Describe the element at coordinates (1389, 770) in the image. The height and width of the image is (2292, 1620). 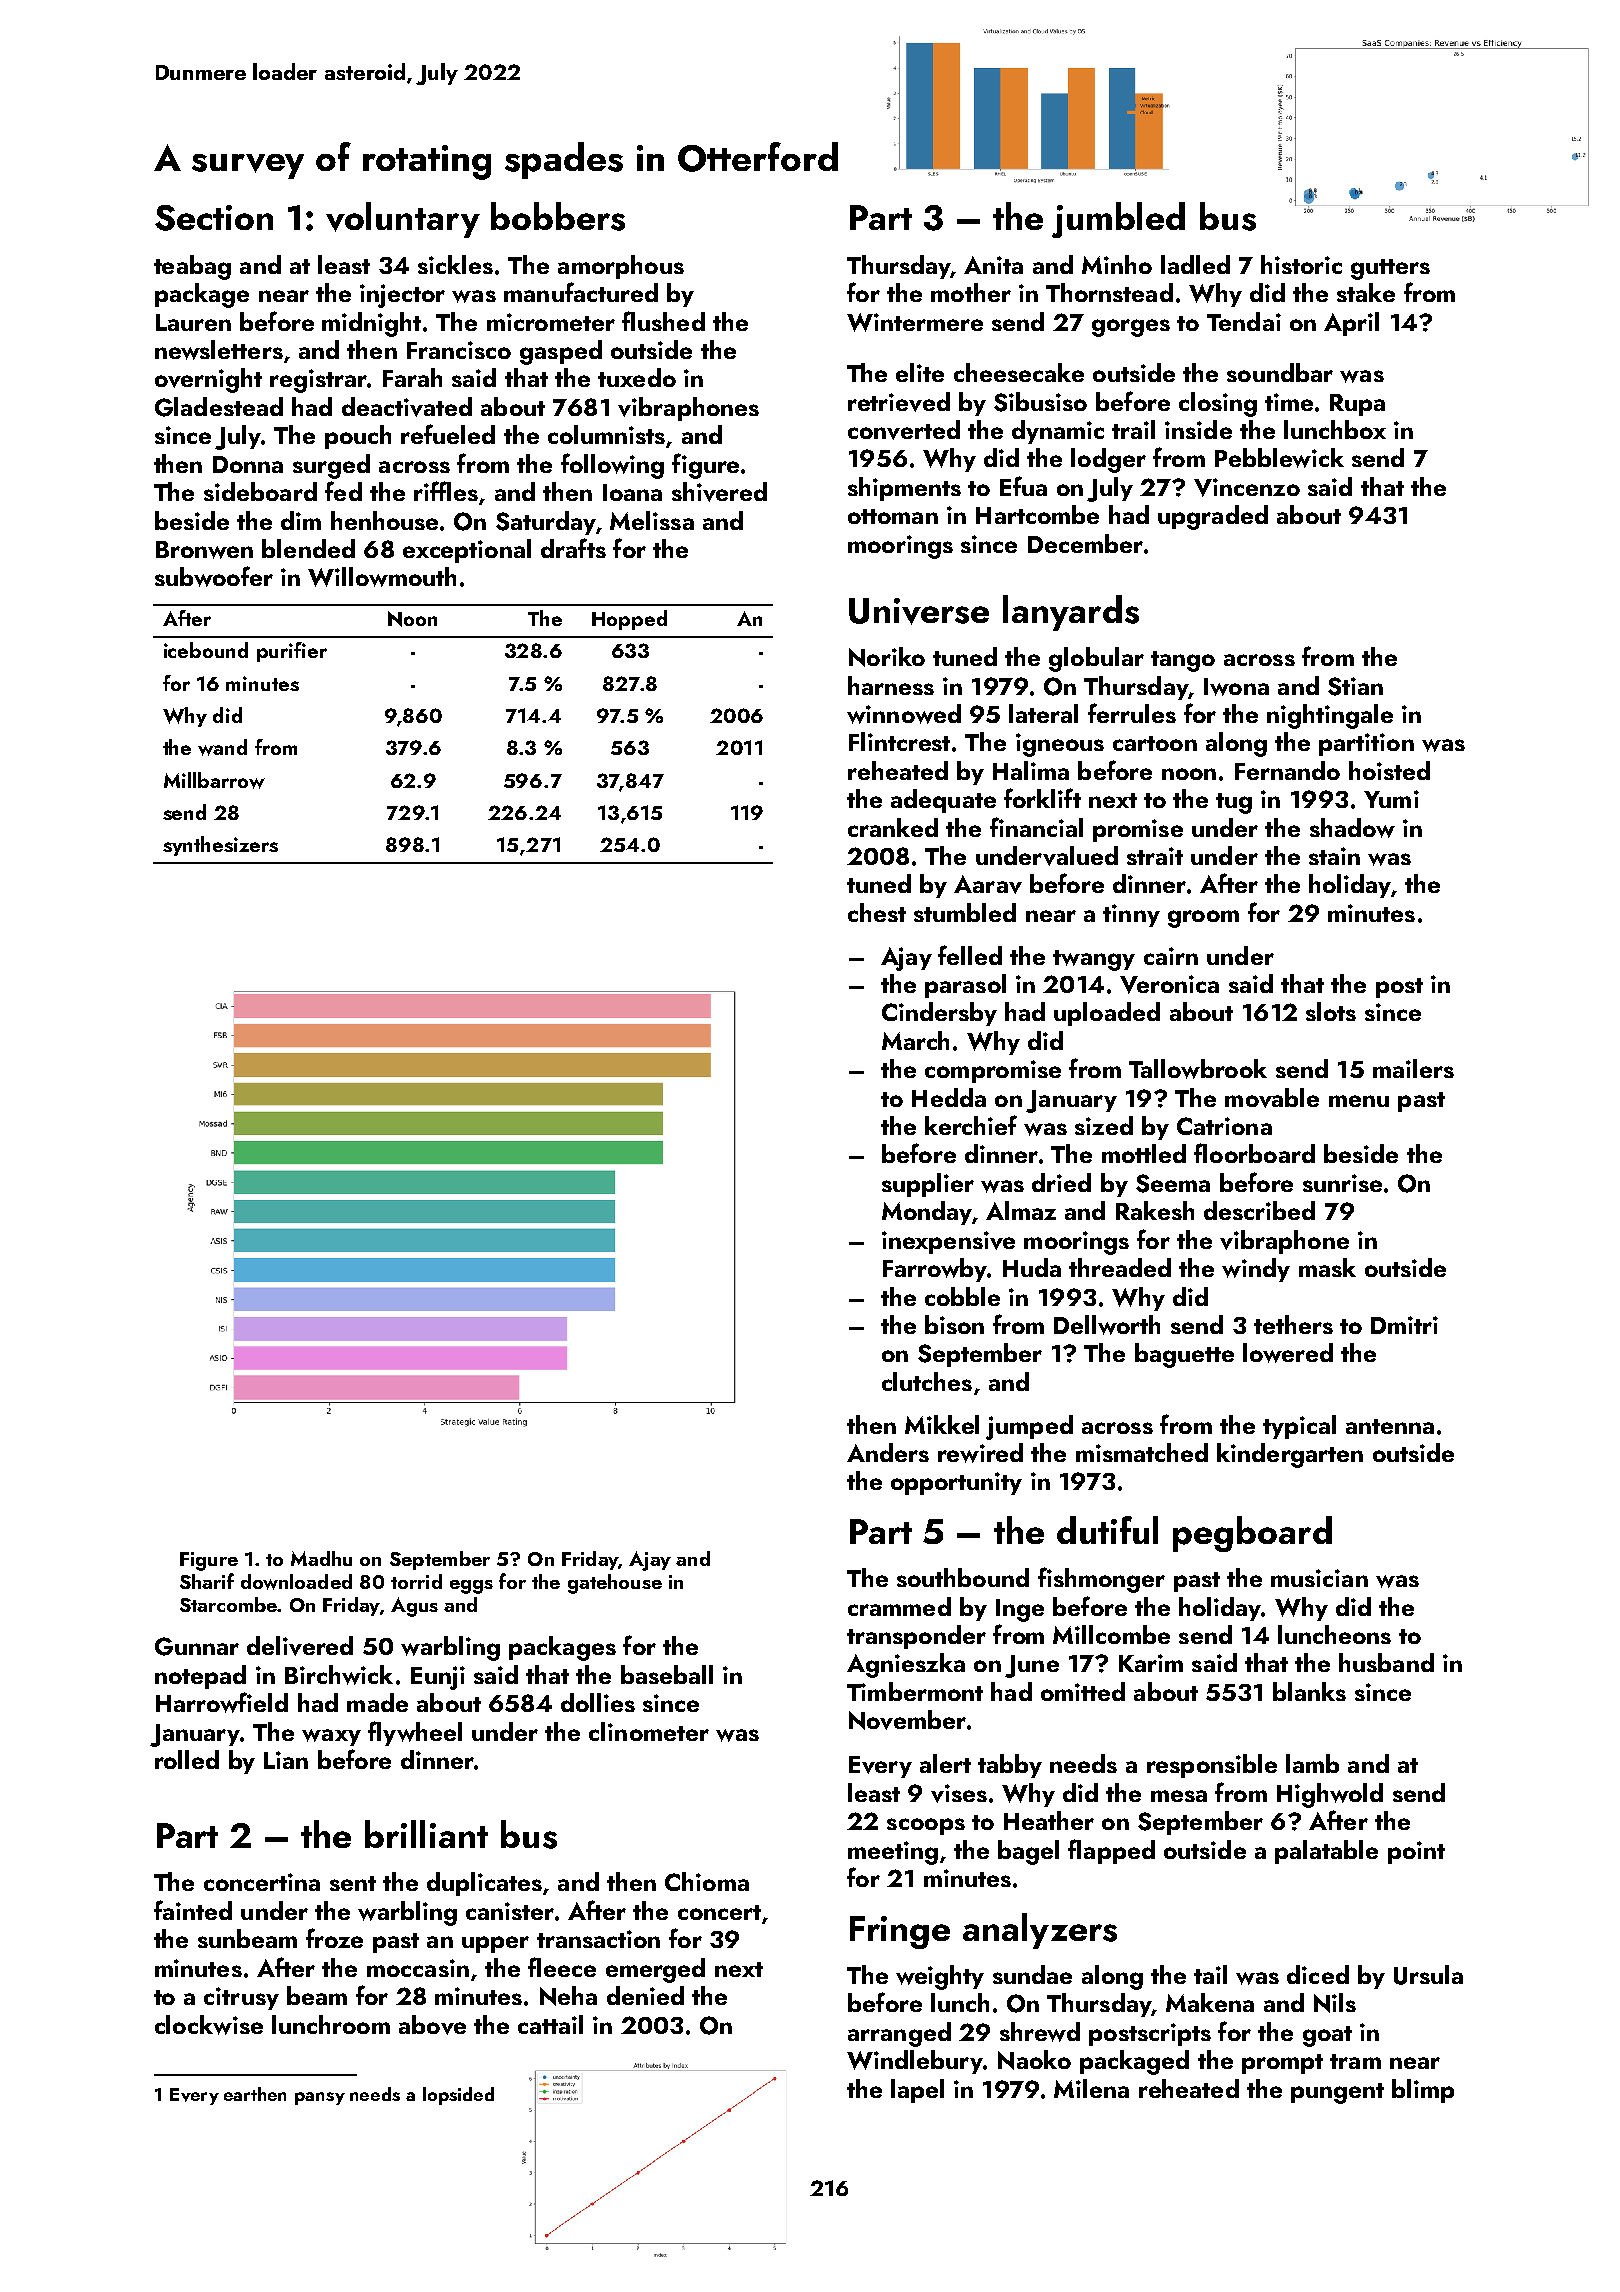
I see `hoisted` at that location.
